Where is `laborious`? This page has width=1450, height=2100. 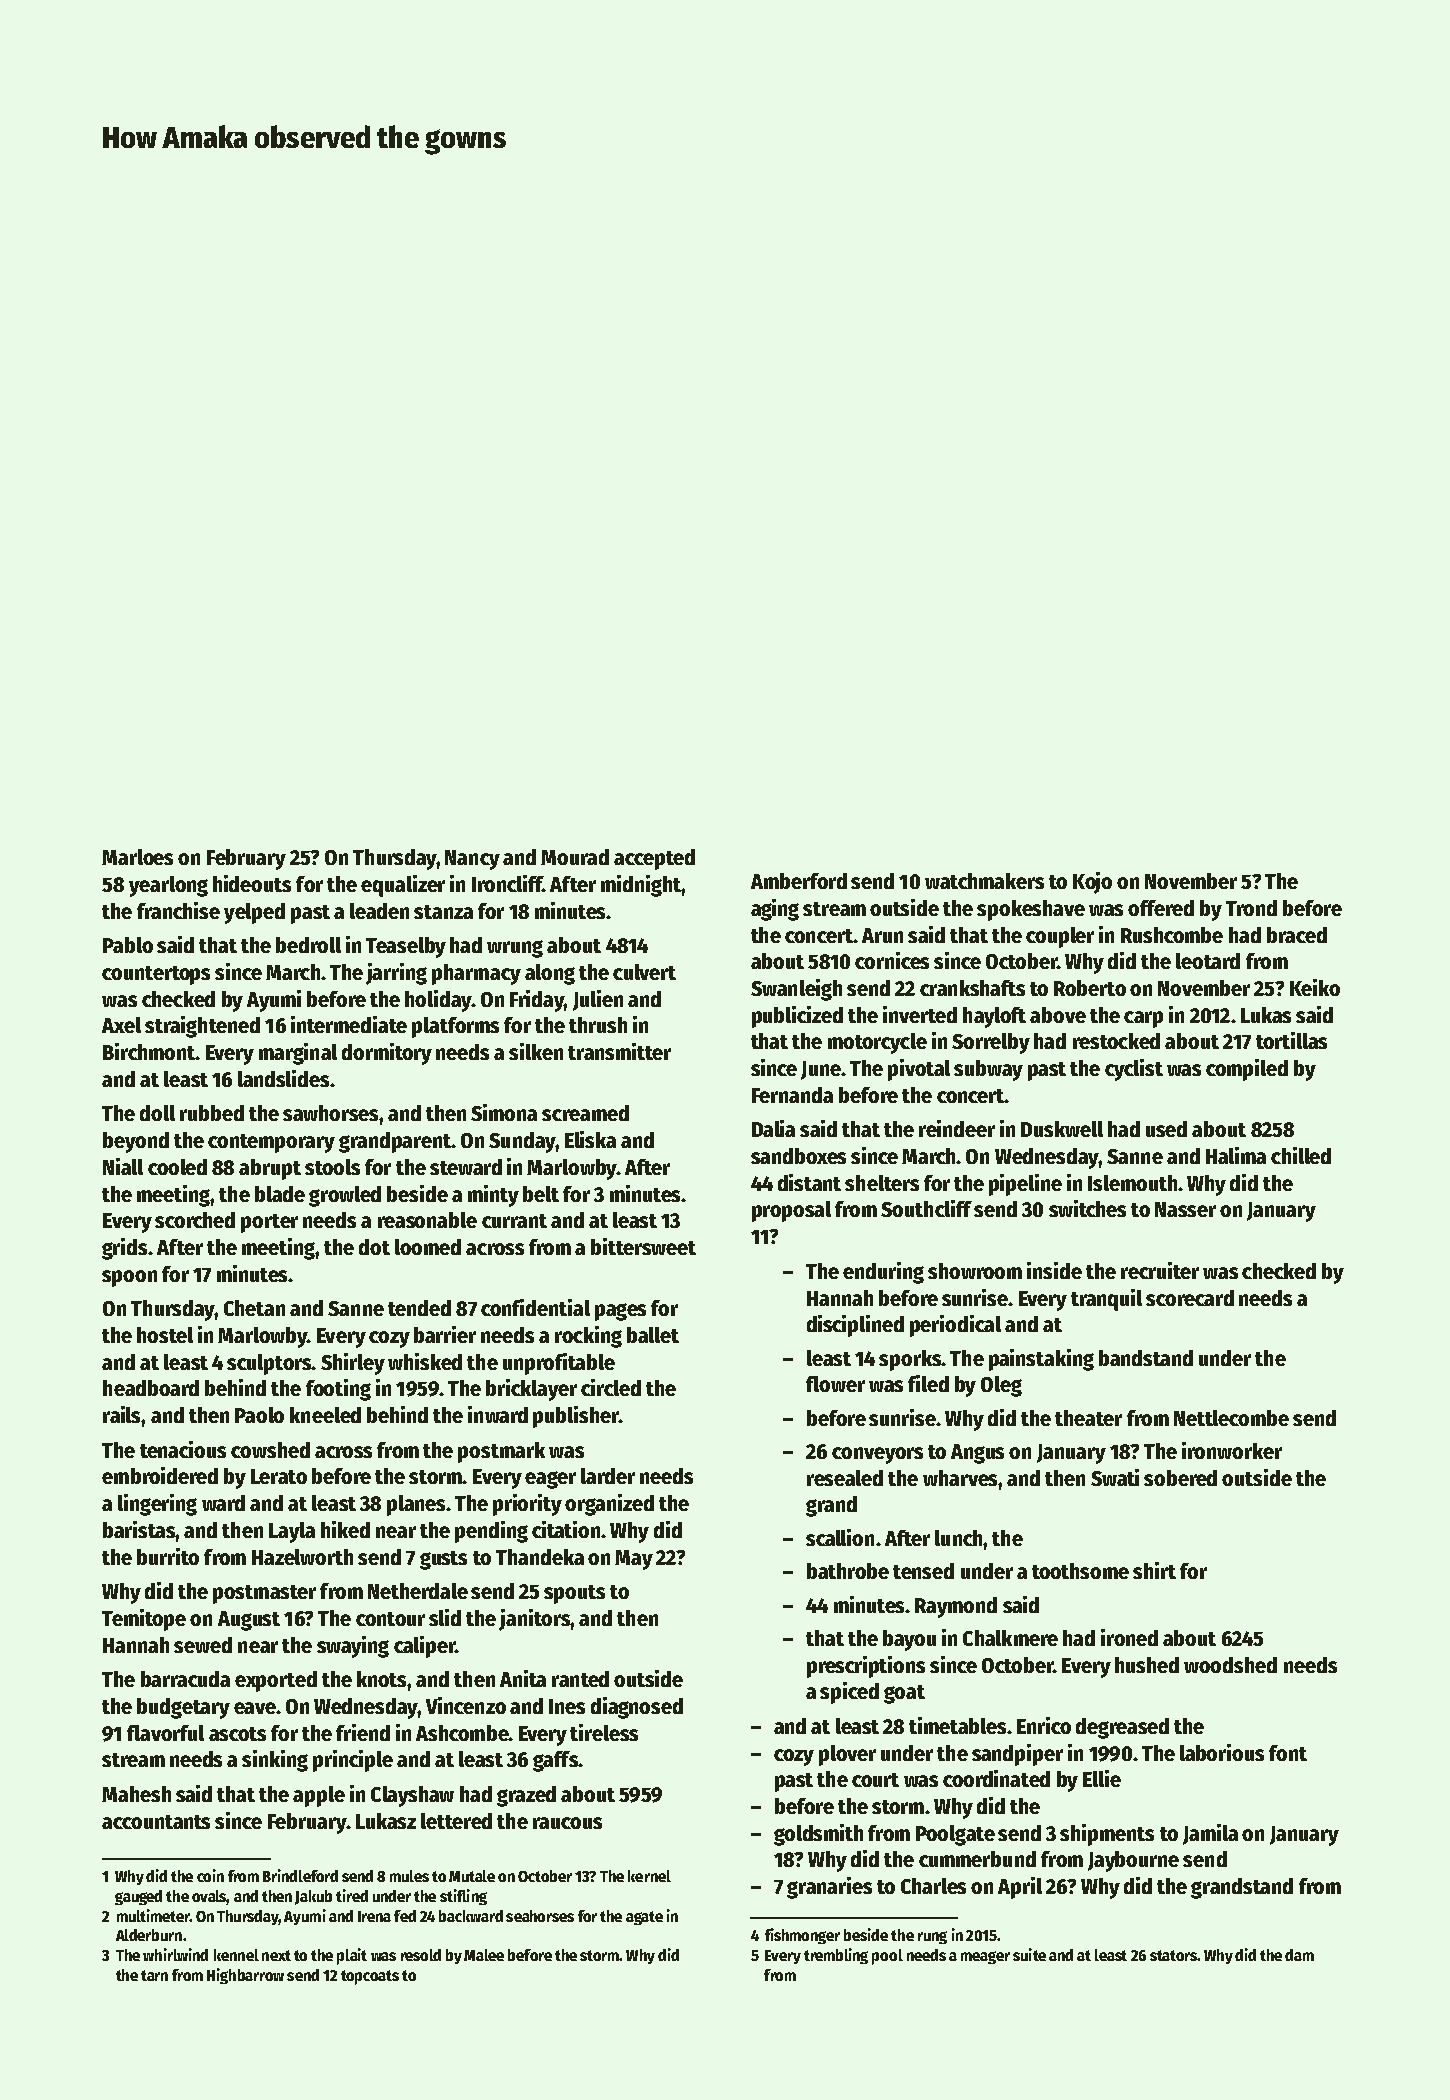
laborious is located at coordinates (1222, 1752).
